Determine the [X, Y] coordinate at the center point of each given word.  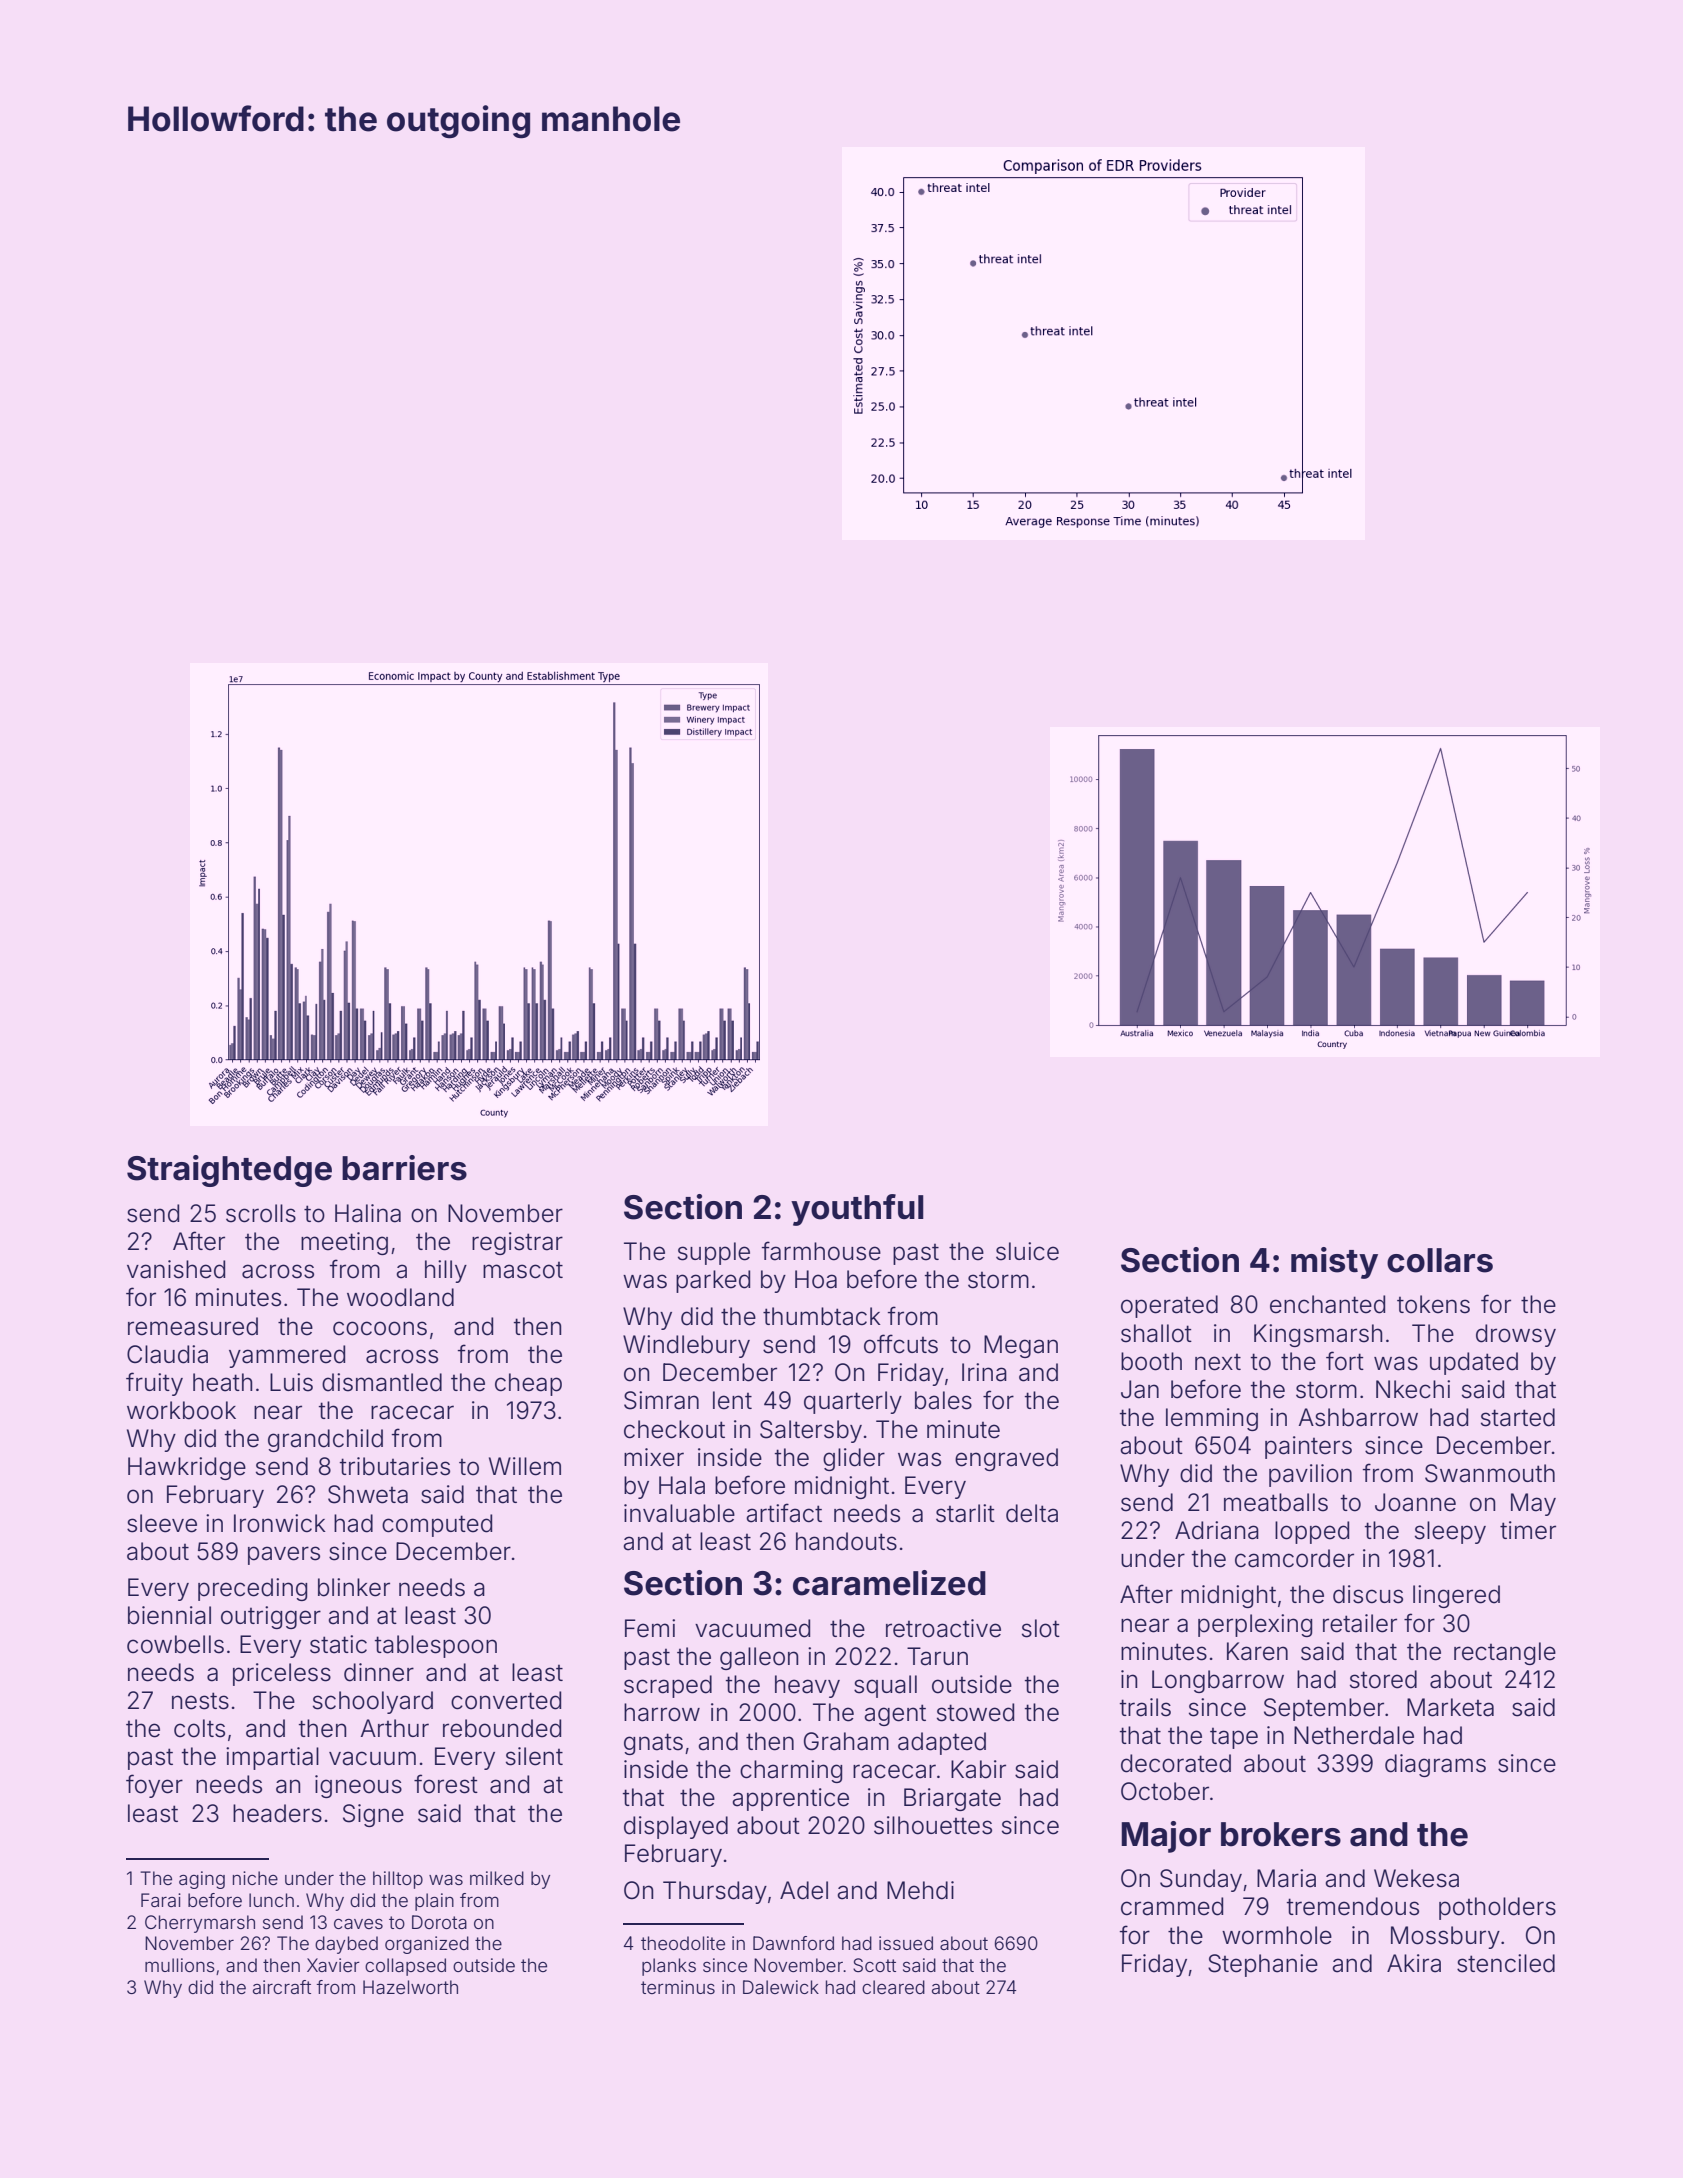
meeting [344, 1243]
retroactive [943, 1628]
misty [1334, 1263]
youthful [857, 1210]
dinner [379, 1672]
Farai [161, 1900]
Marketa [1450, 1707]
